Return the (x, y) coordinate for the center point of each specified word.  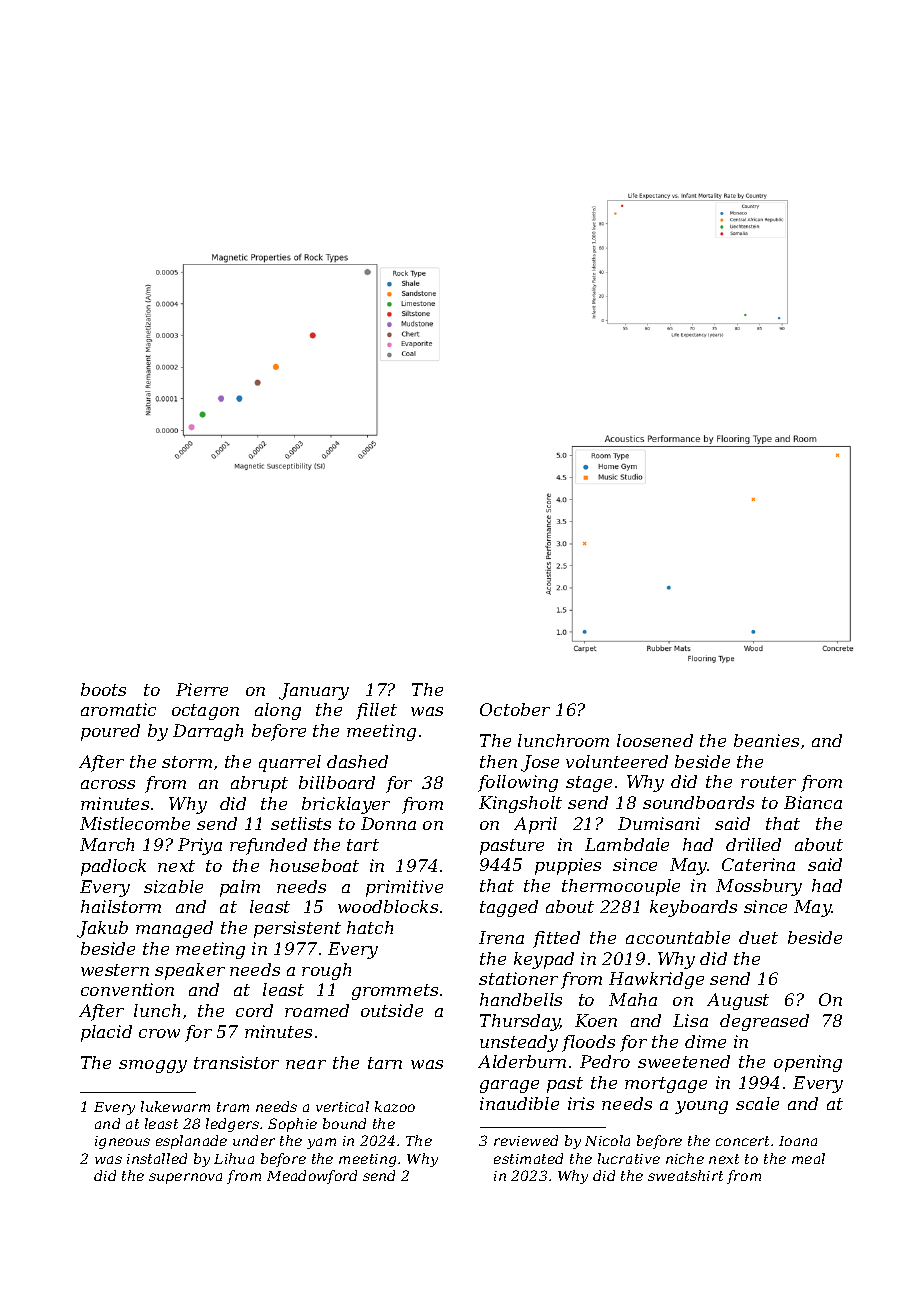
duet (758, 937)
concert (742, 1141)
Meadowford (312, 1177)
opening (808, 1063)
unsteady (519, 1043)
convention (127, 989)
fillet (376, 711)
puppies (568, 866)
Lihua (234, 1158)
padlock (113, 867)
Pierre (202, 689)
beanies (766, 740)
